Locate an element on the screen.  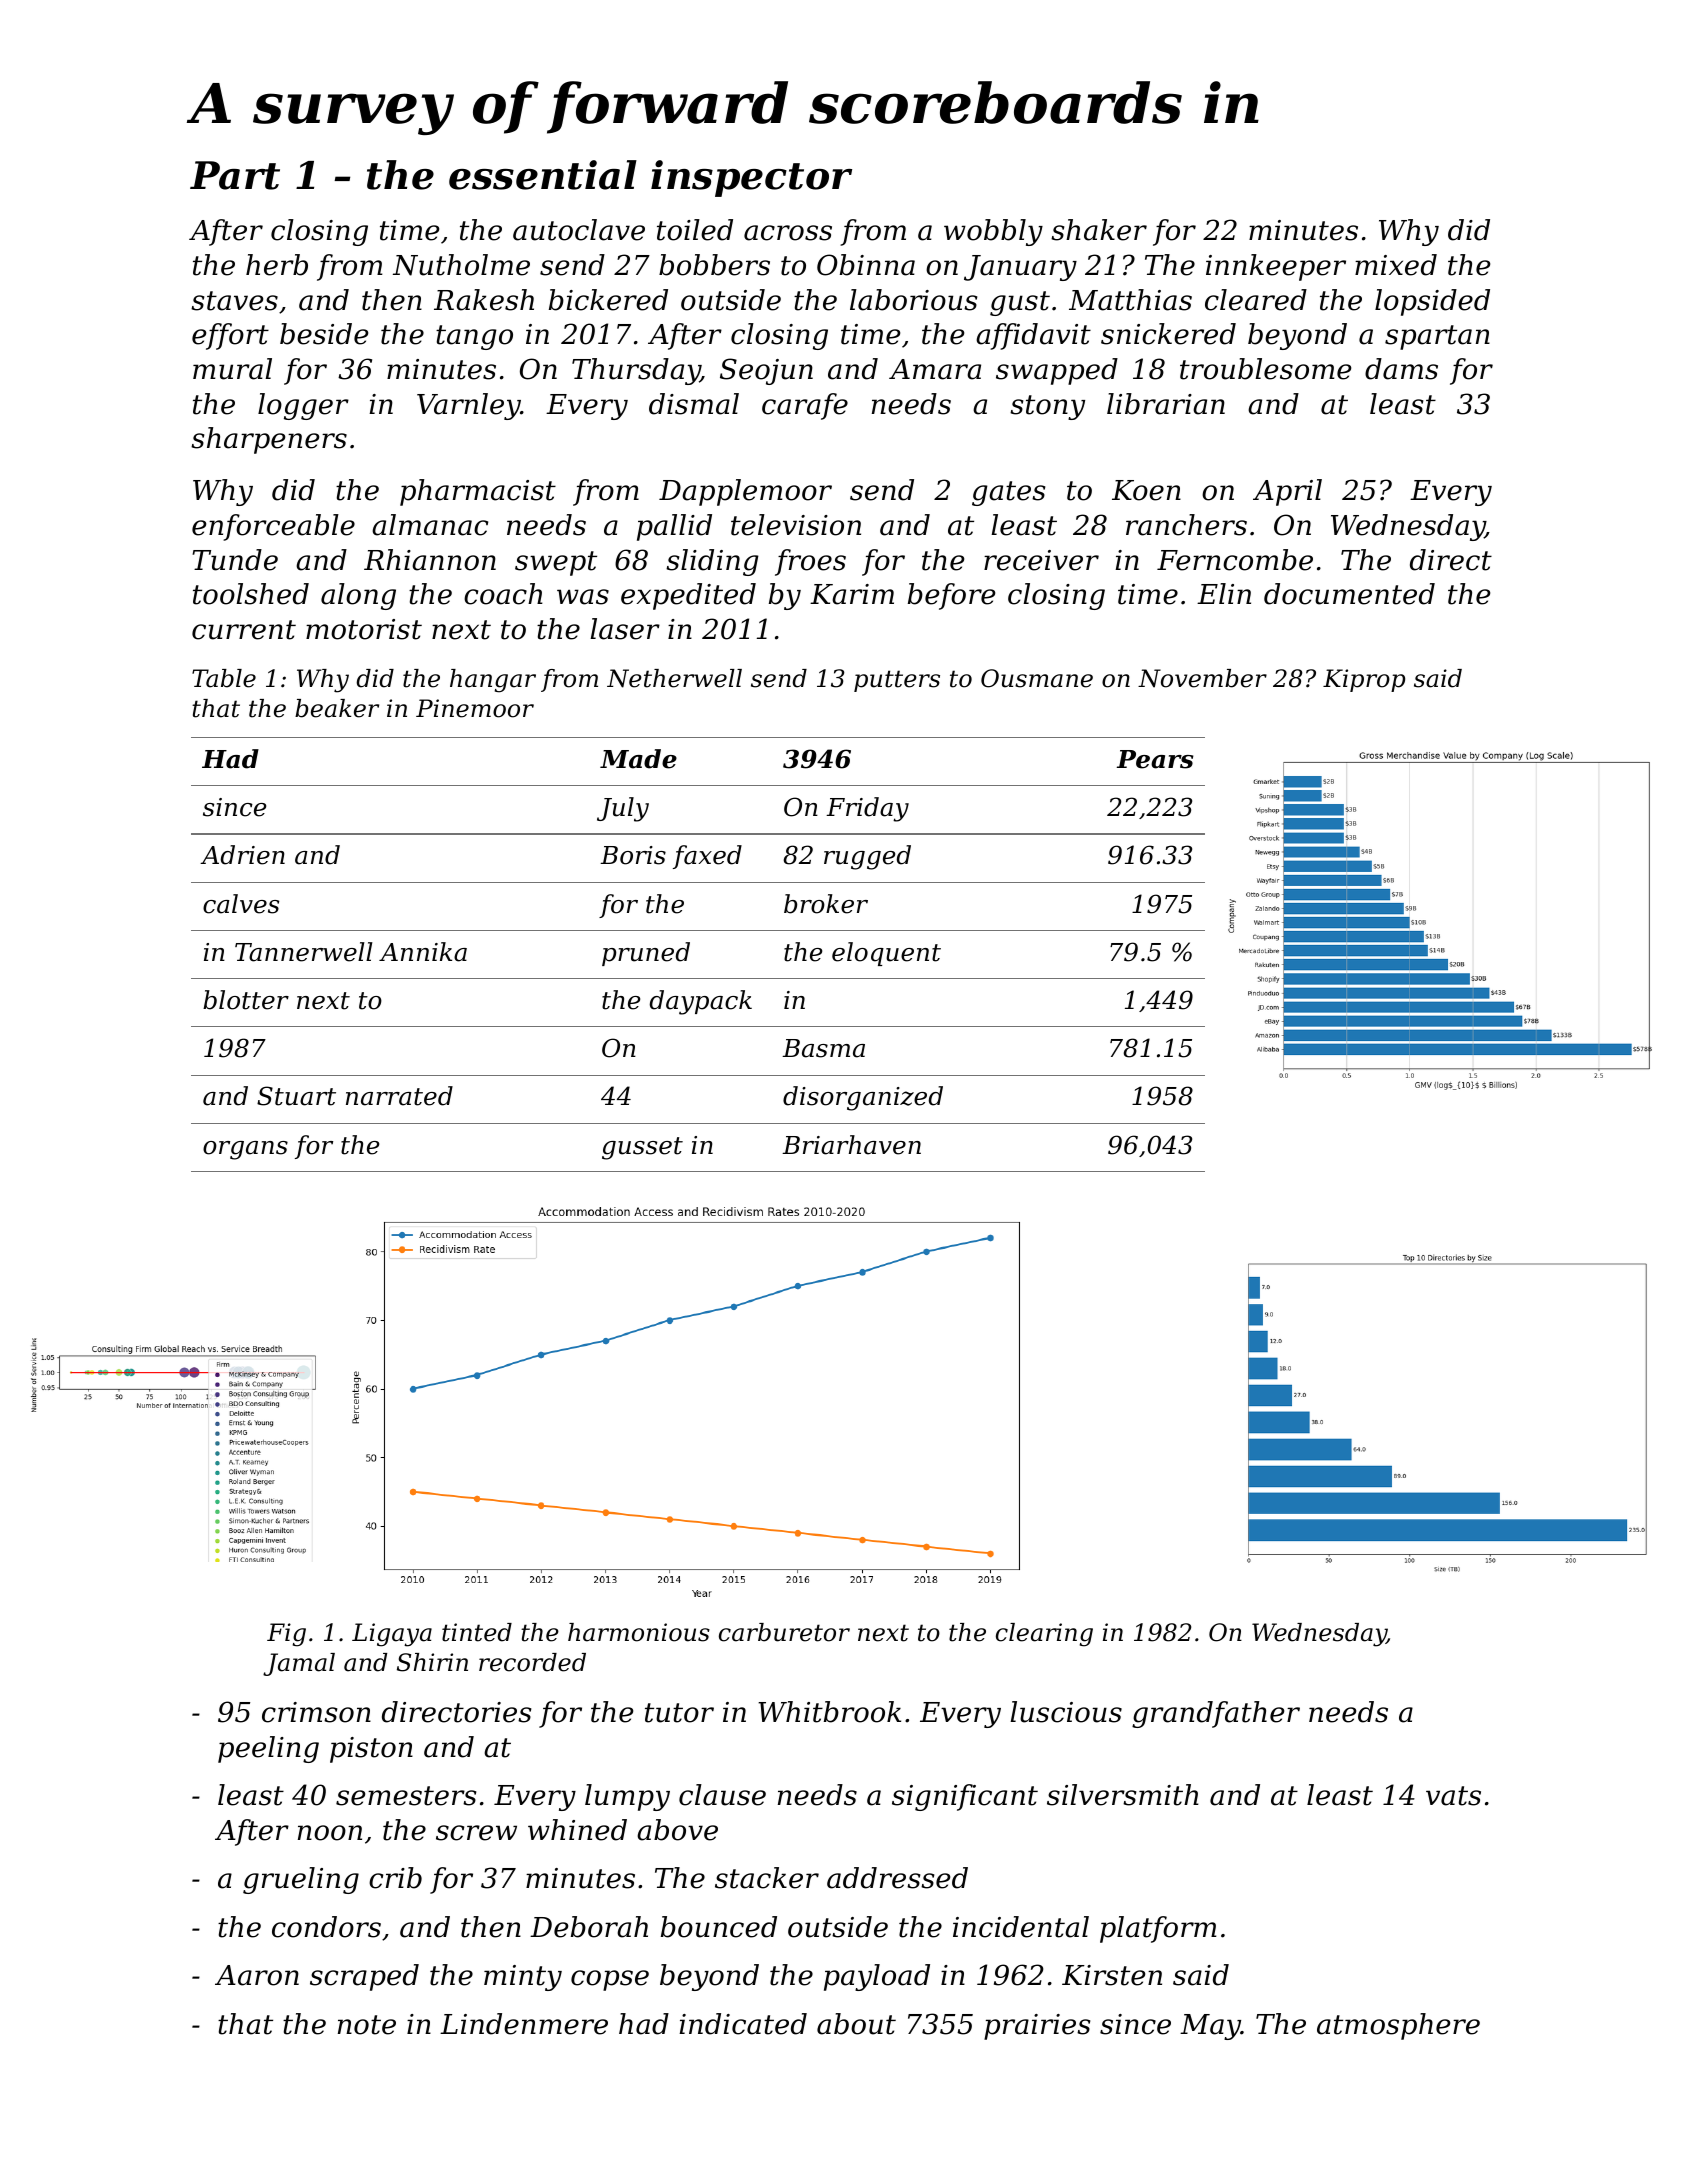
condors is located at coordinates (326, 1927).
